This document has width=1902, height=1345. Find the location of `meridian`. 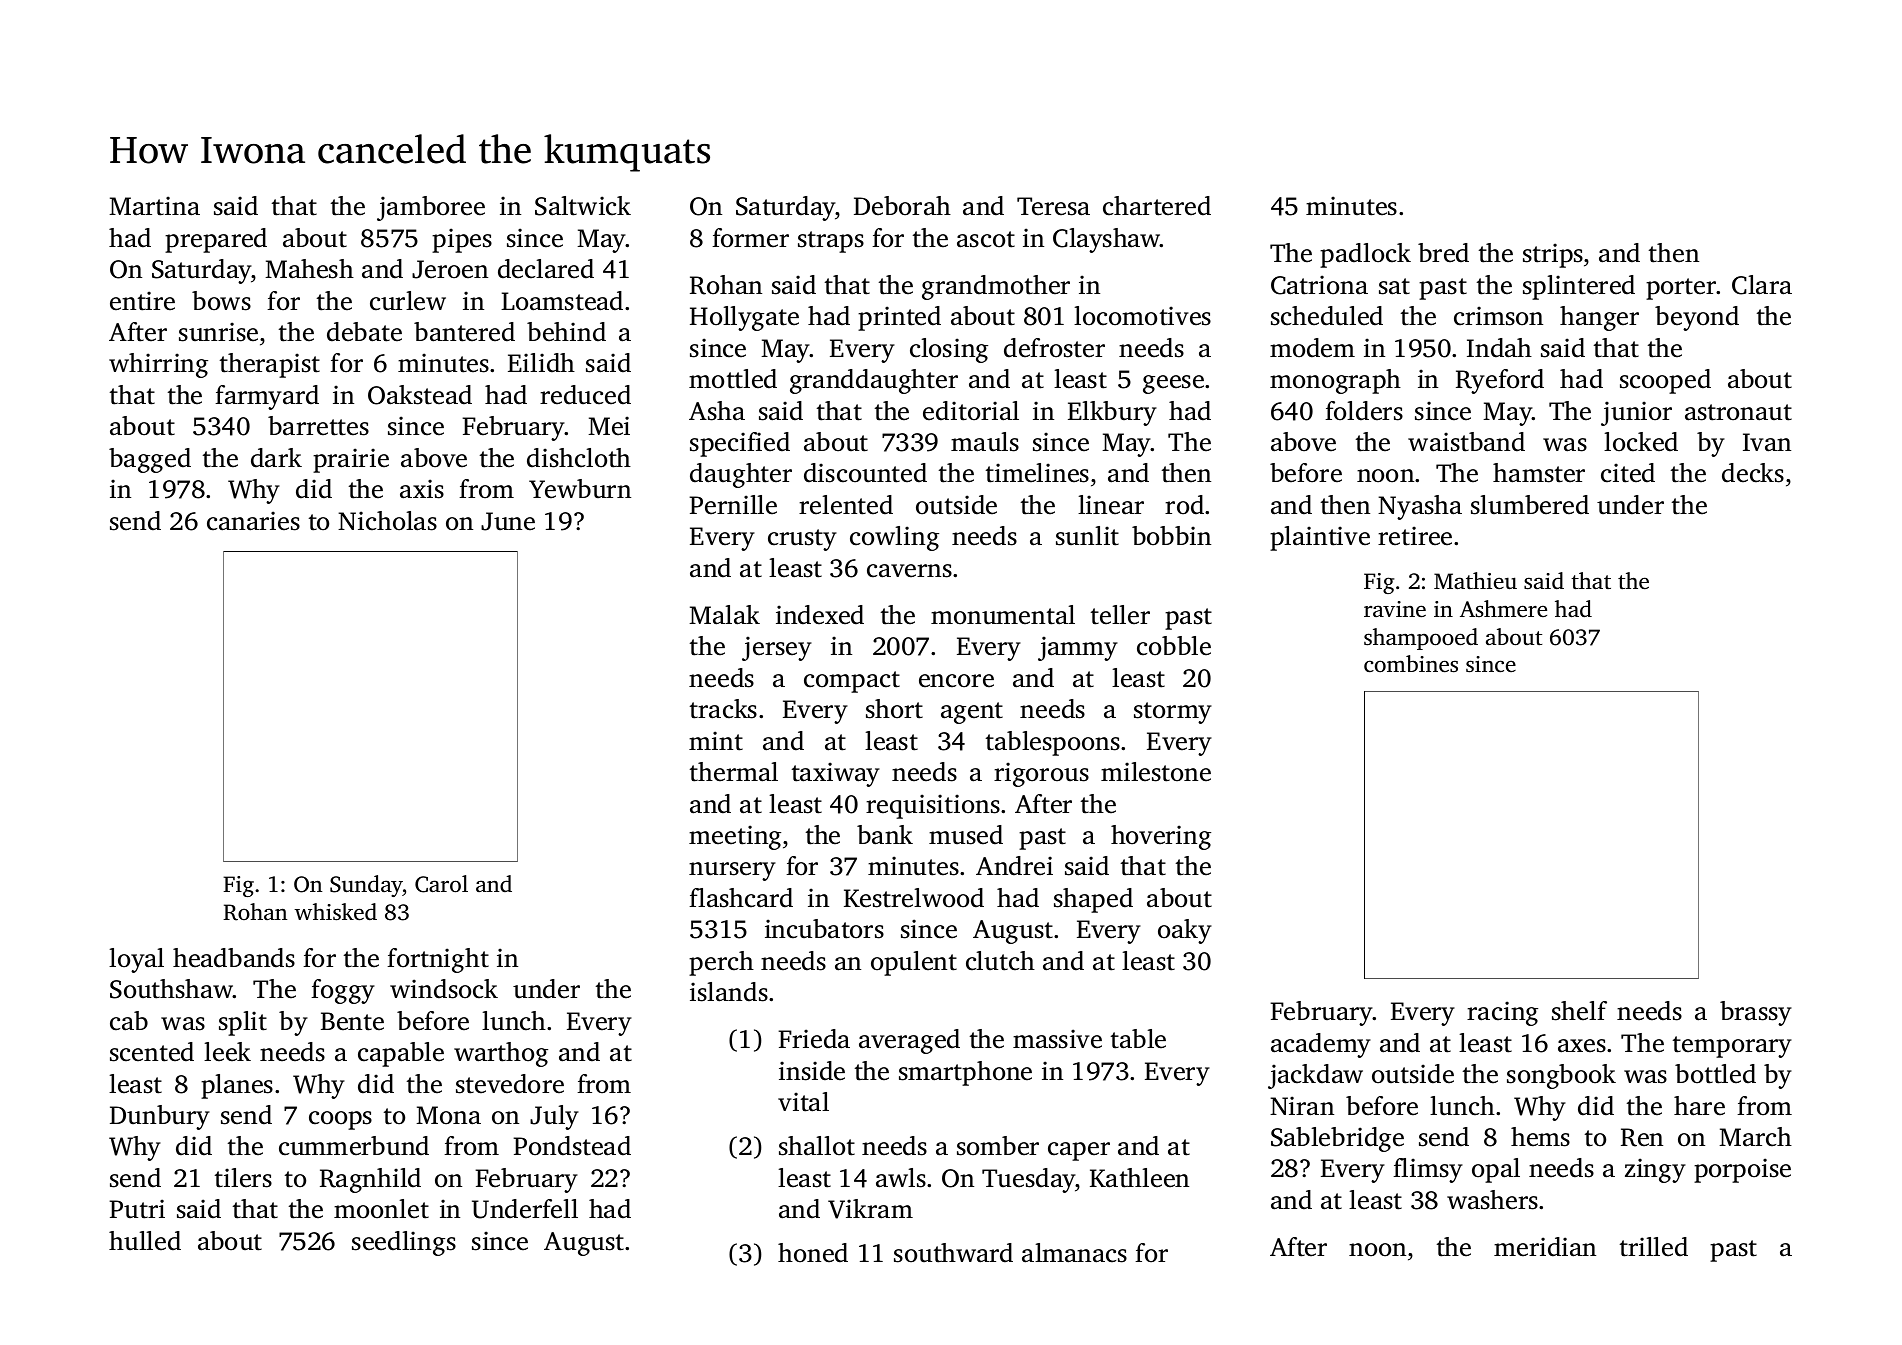

meridian is located at coordinates (1545, 1247).
